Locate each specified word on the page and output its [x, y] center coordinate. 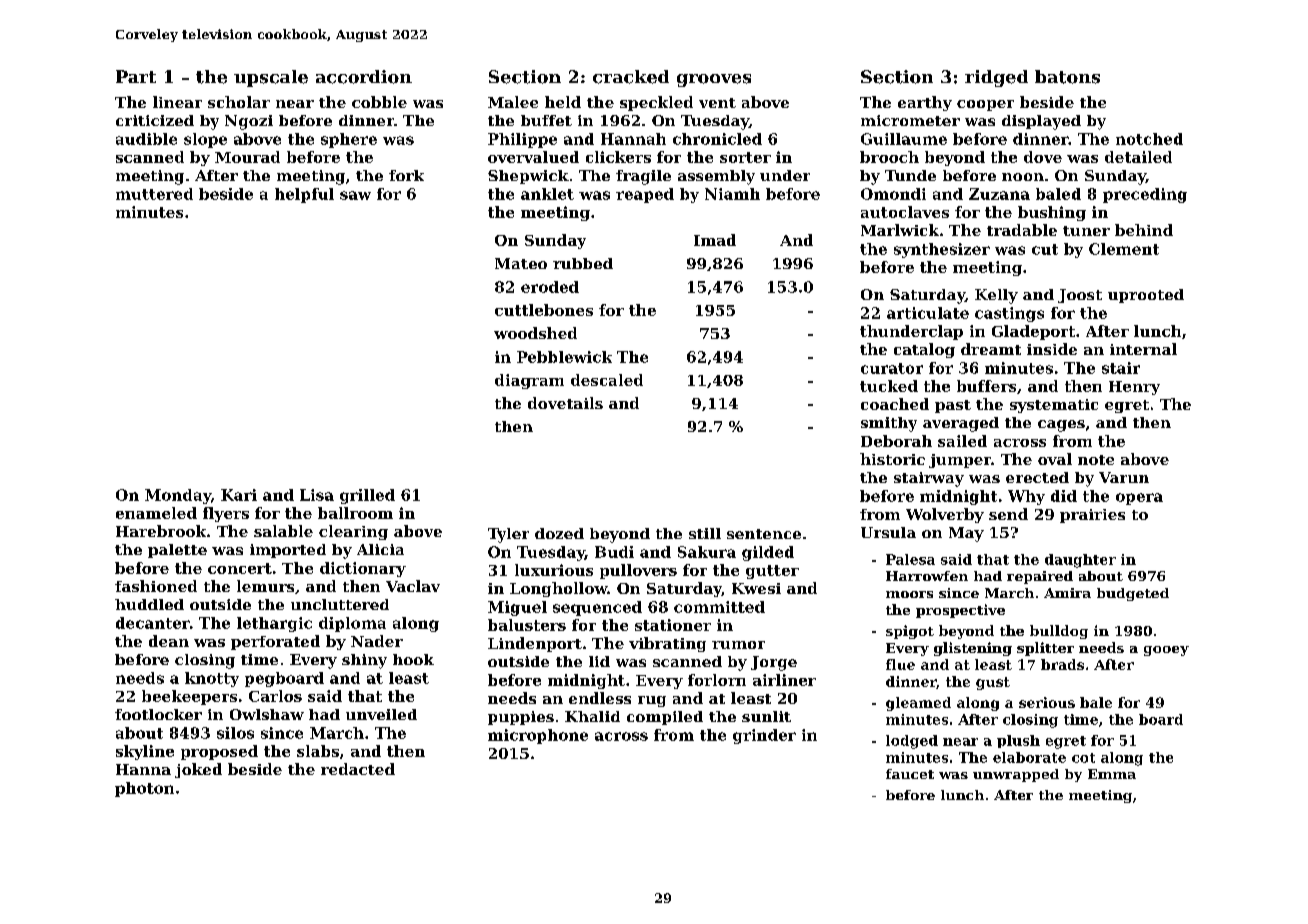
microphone [538, 736]
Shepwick [528, 177]
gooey [1166, 651]
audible [146, 139]
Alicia [380, 549]
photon [144, 789]
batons [1067, 77]
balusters [527, 625]
